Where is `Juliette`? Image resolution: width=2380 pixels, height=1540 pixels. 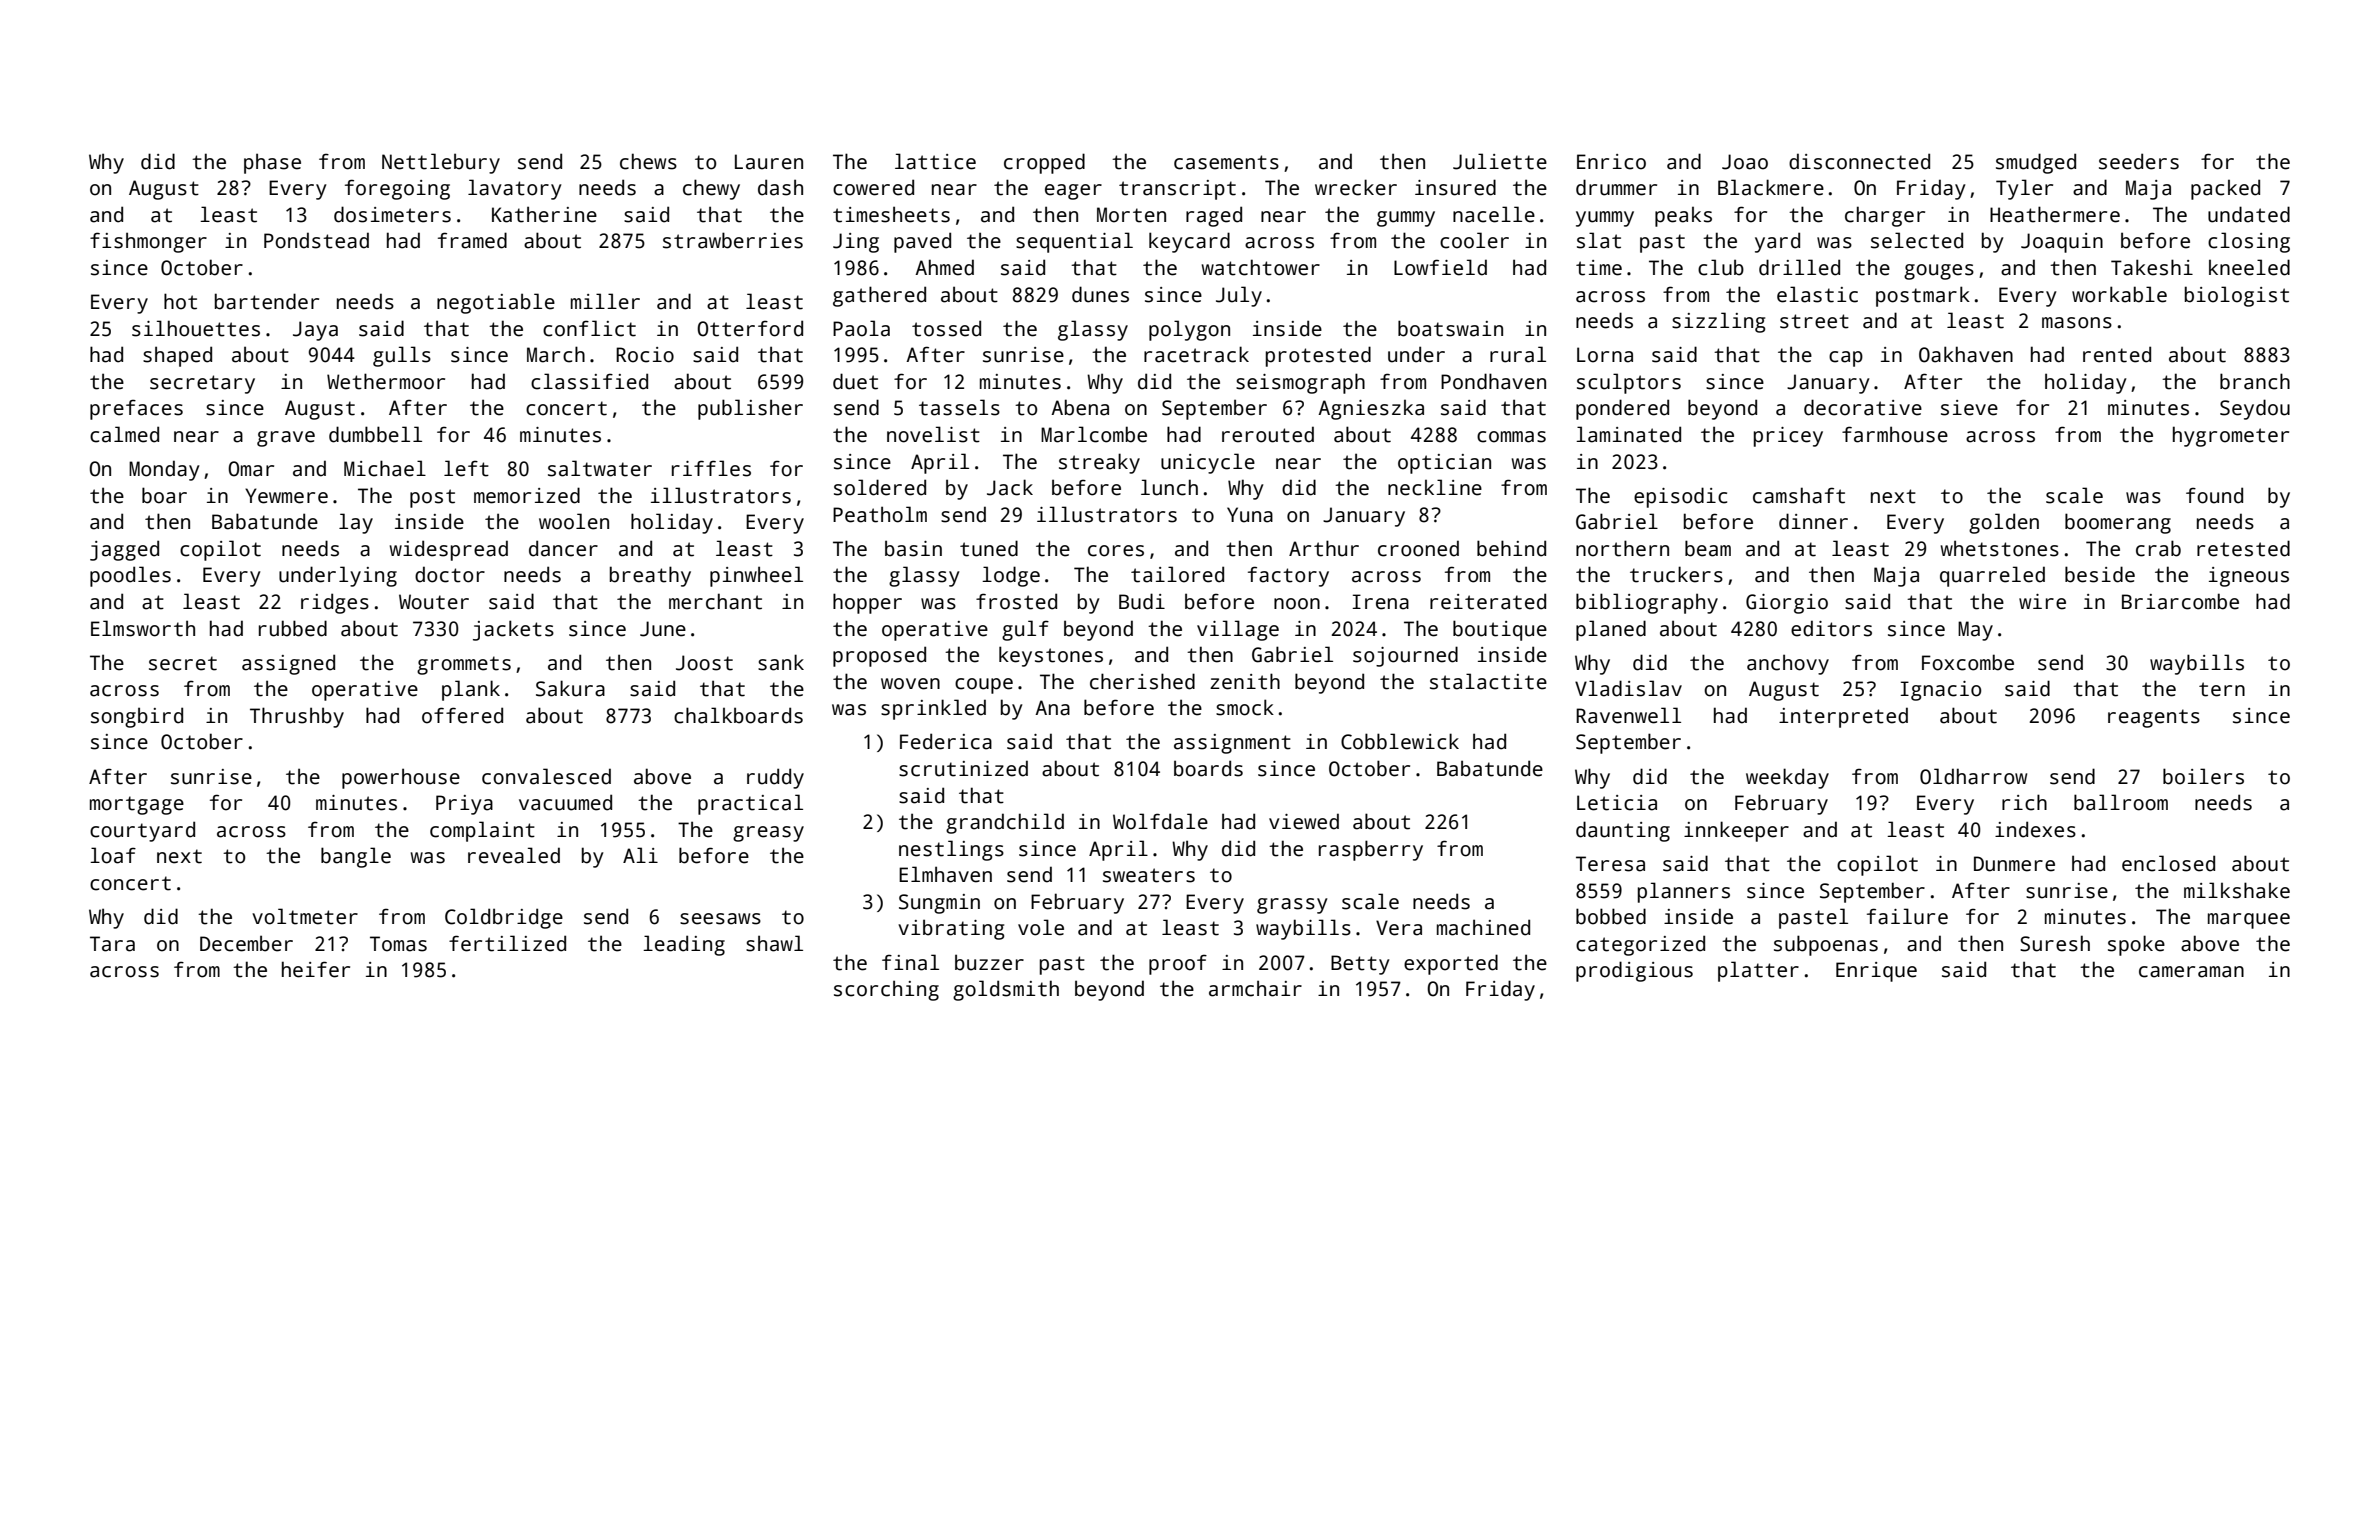
Juliette is located at coordinates (1500, 161).
